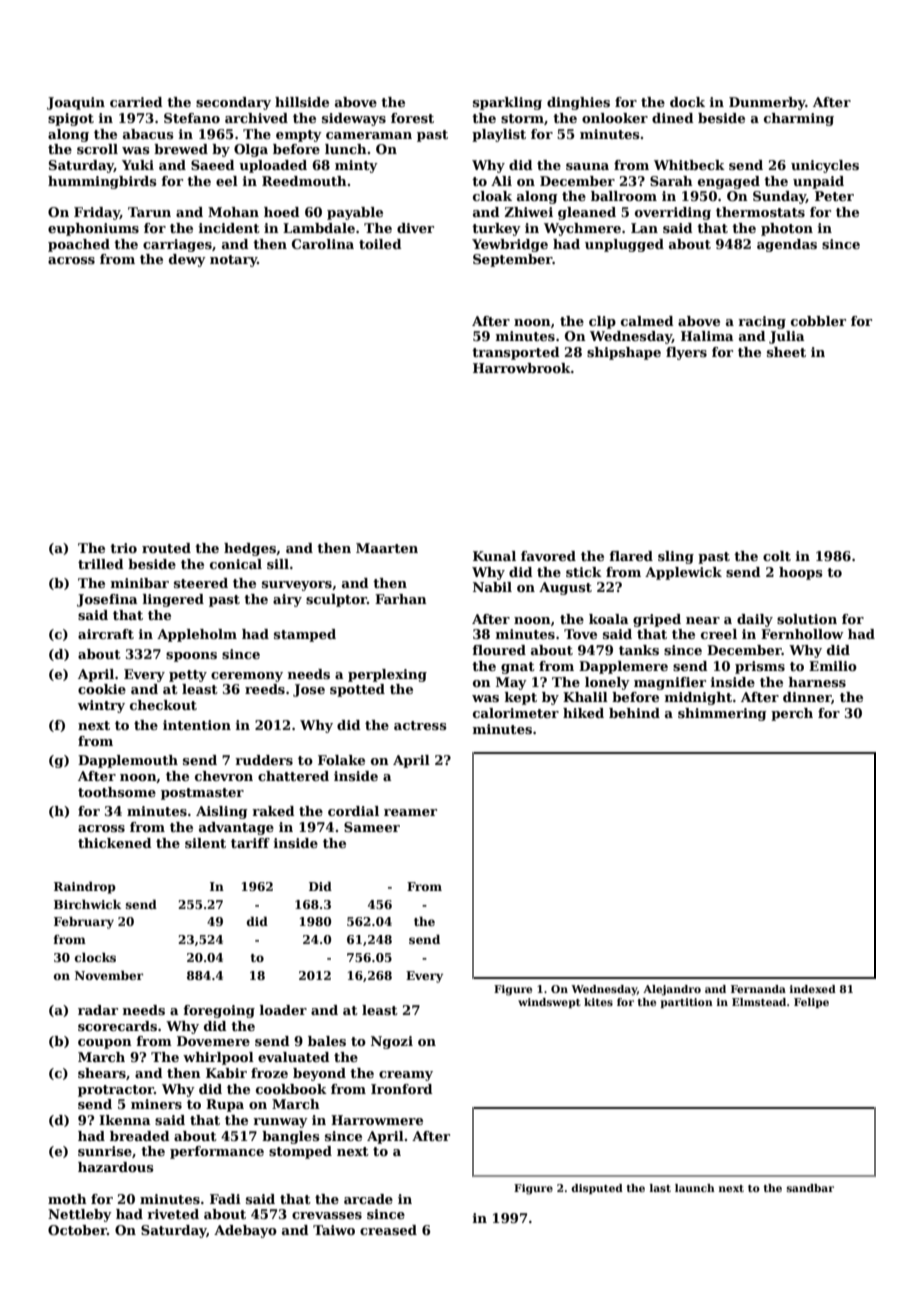 Image resolution: width=924 pixels, height=1308 pixels. Describe the element at coordinates (492, 587) in the screenshot. I see `Nabil` at that location.
